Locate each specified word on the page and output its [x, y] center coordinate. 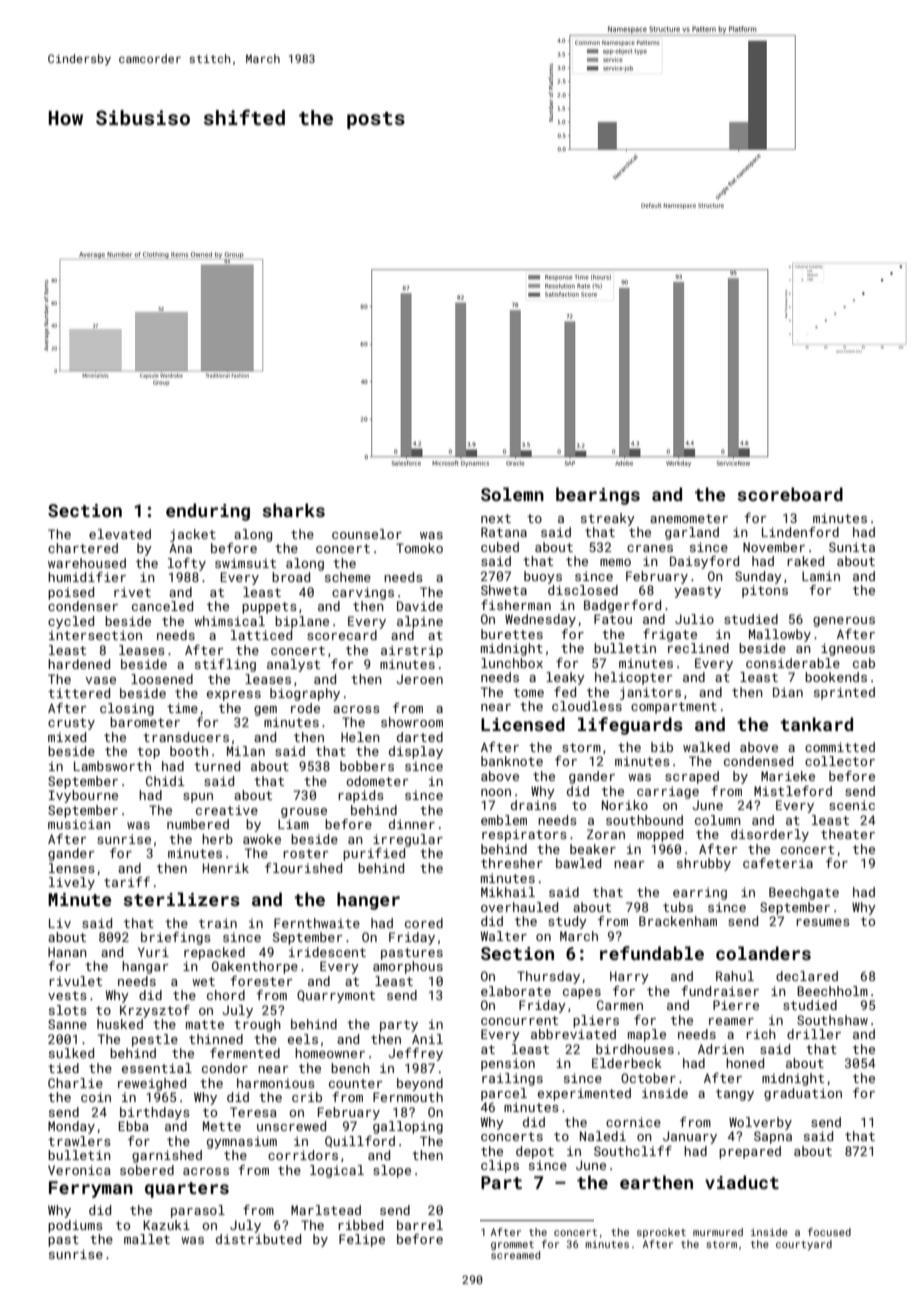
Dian [788, 692]
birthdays [155, 1113]
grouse [304, 813]
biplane [302, 622]
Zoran [606, 834]
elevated [120, 534]
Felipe [362, 1240]
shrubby [704, 864]
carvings [363, 593]
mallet [147, 1239]
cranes [650, 548]
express [234, 696]
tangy [735, 1095]
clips [500, 1166]
